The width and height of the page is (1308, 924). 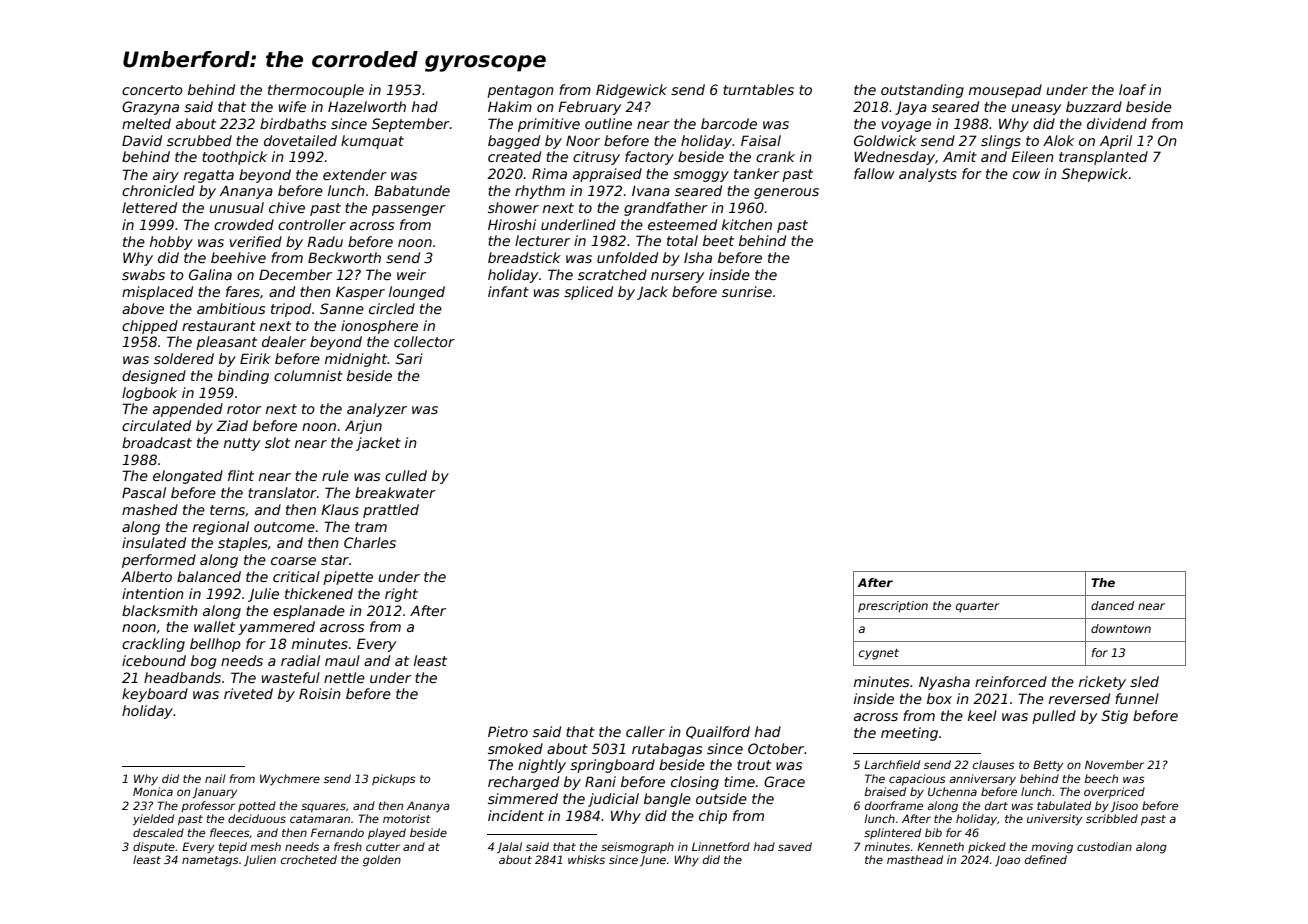 What do you see at coordinates (152, 90) in the page?
I see `concerto` at bounding box center [152, 90].
